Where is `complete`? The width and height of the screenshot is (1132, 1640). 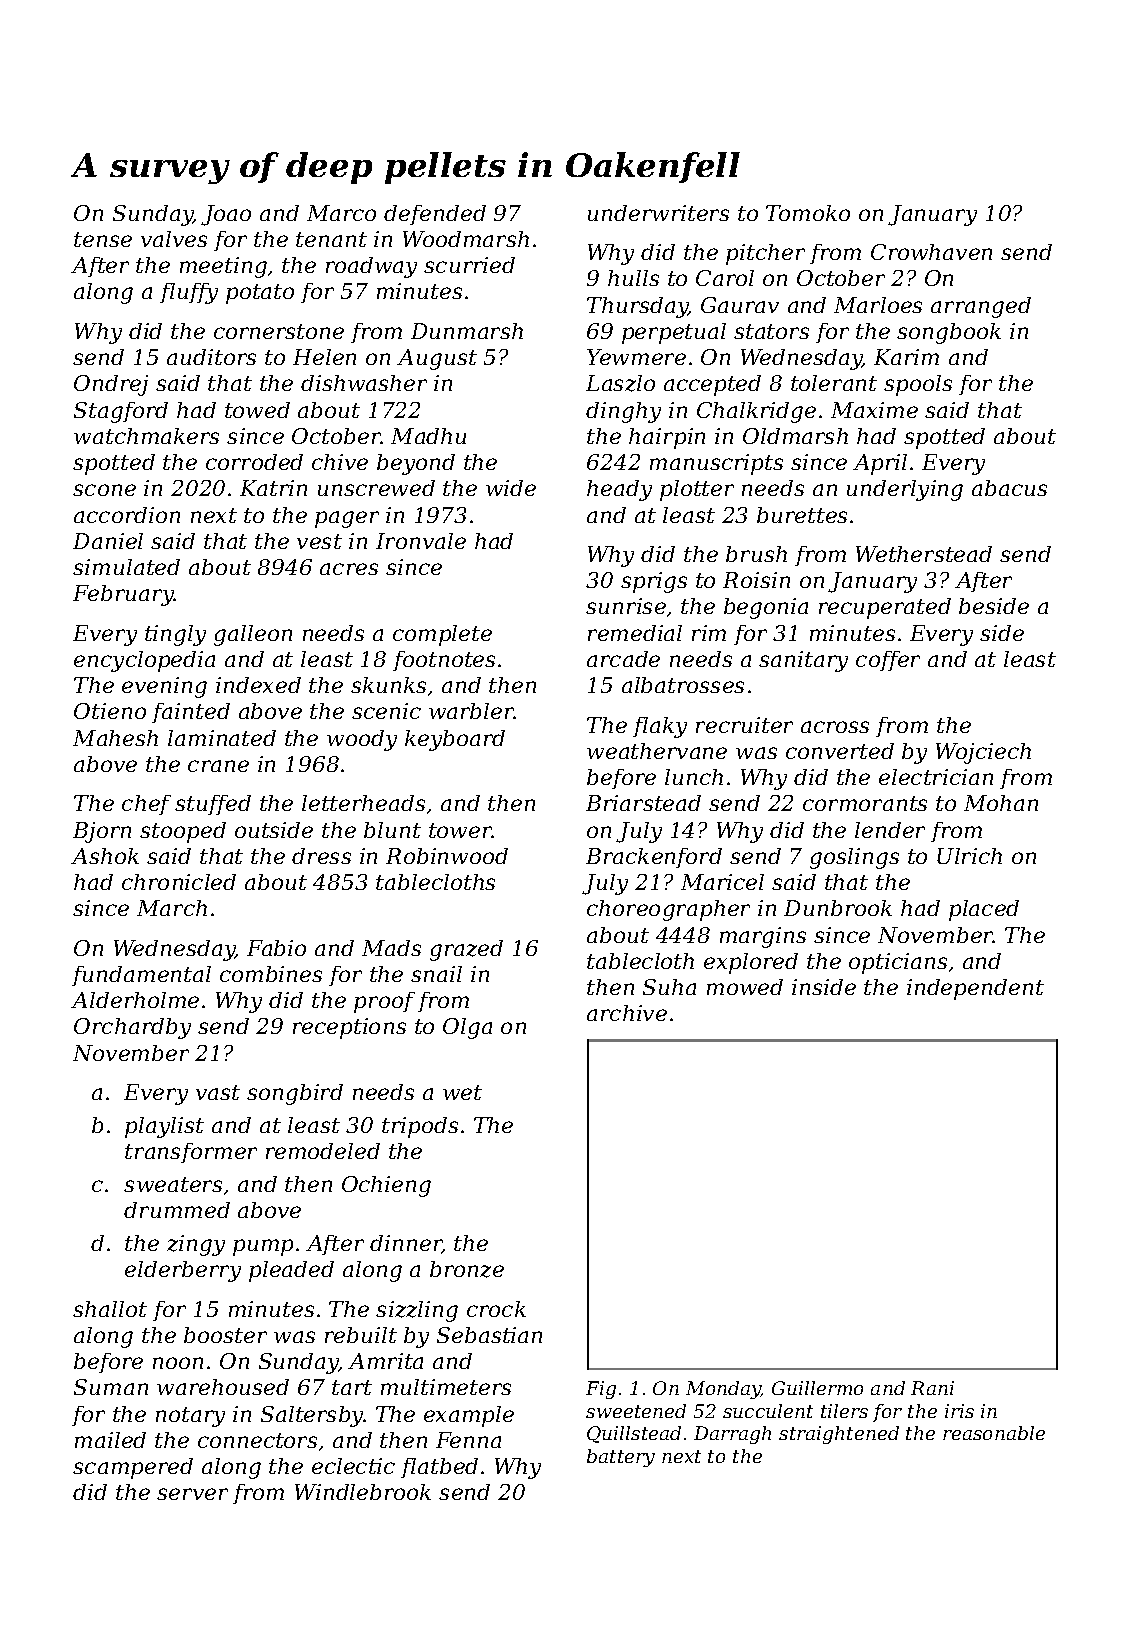 complete is located at coordinates (442, 635).
